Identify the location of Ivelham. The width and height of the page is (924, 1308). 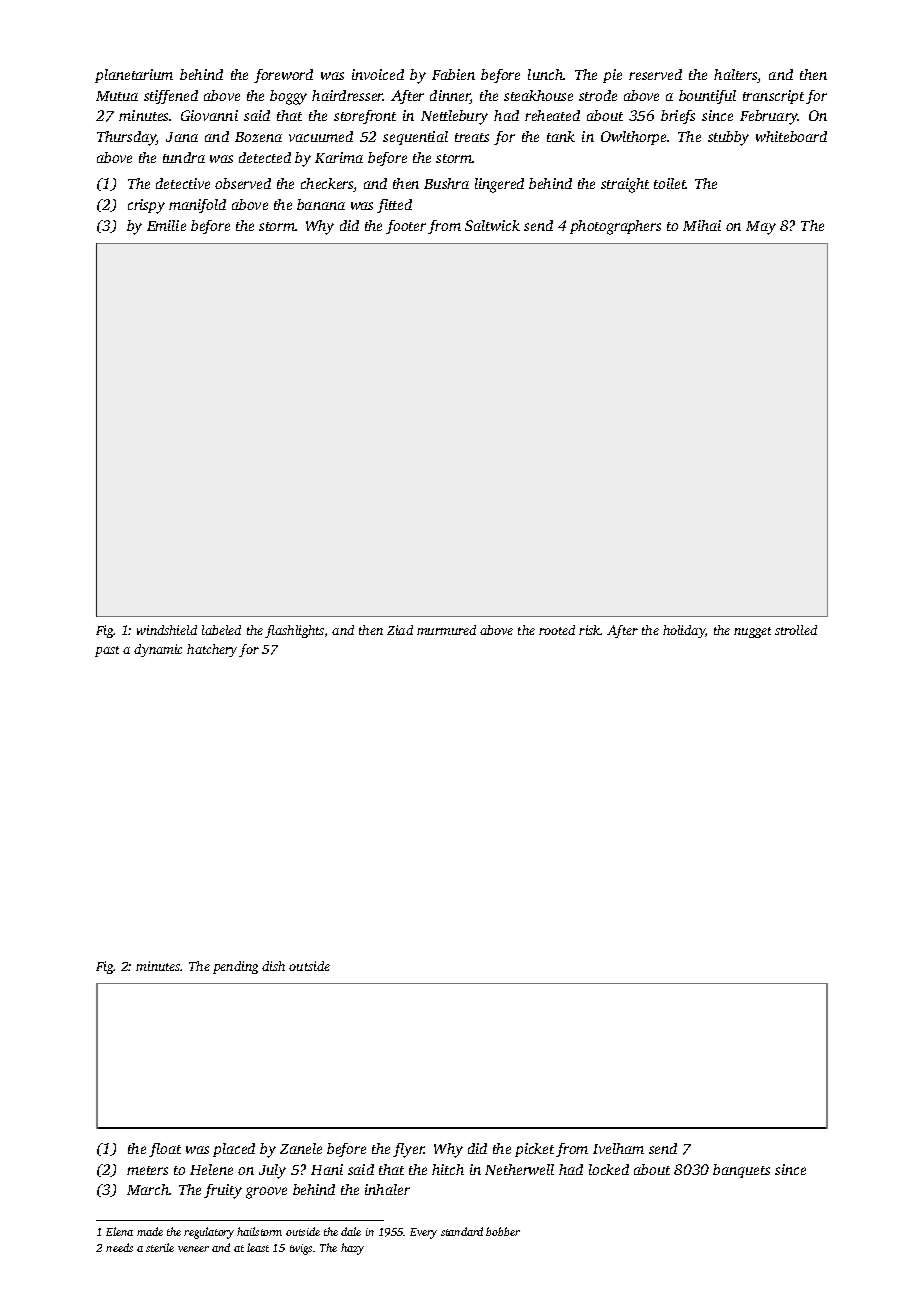
(618, 1148).
